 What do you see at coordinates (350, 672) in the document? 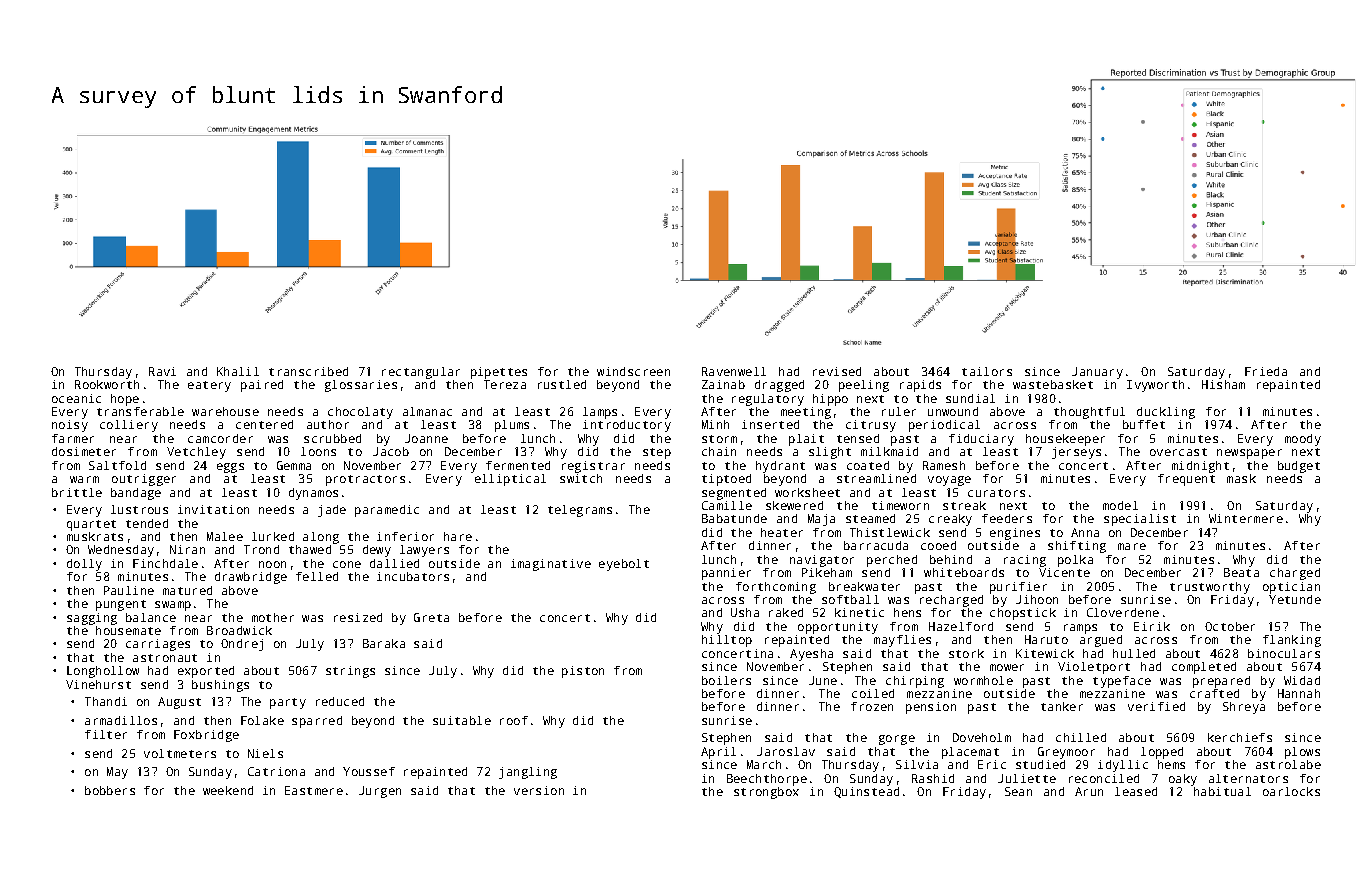
I see `strings` at bounding box center [350, 672].
